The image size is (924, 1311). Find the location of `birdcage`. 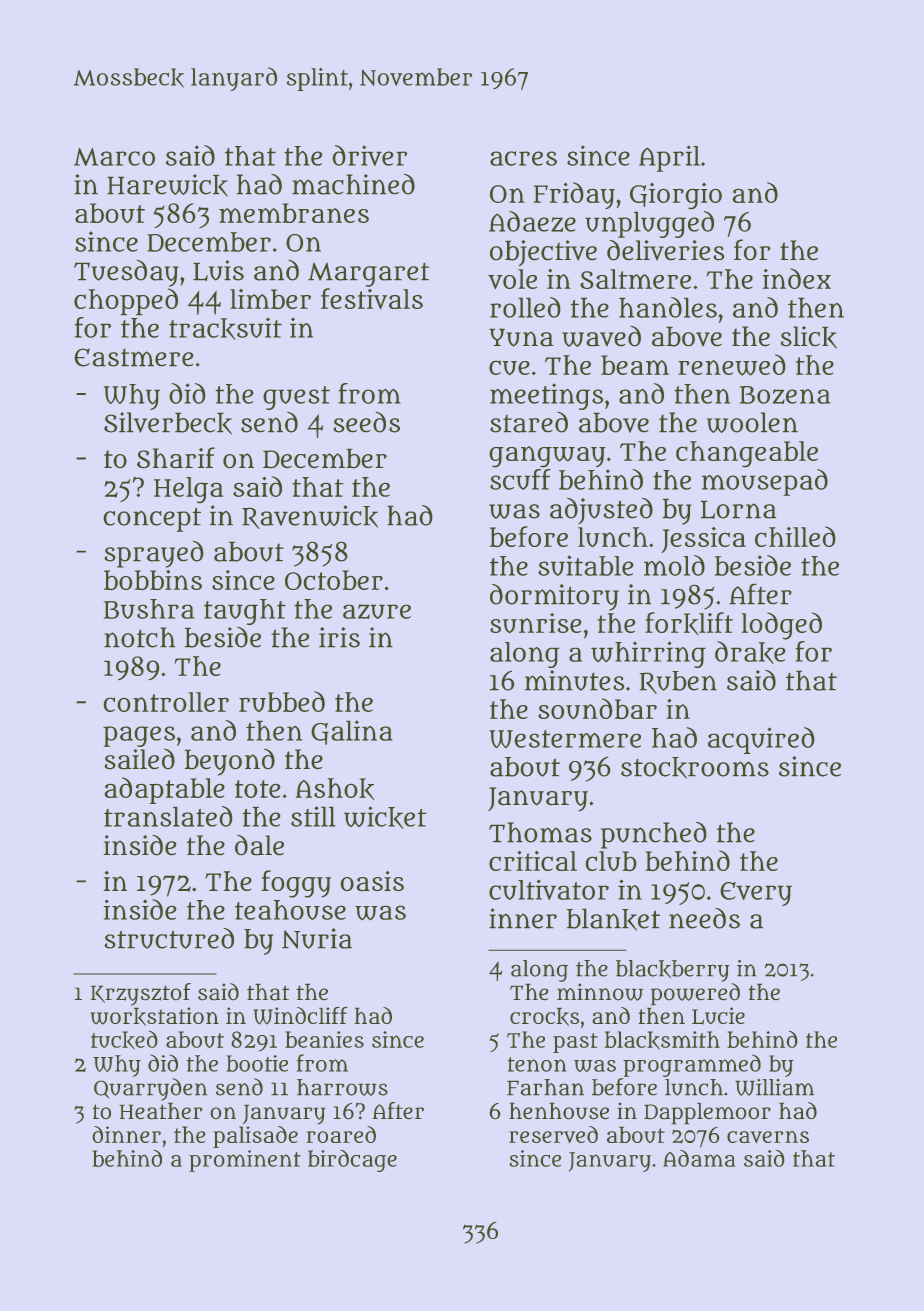

birdcage is located at coordinates (352, 1161).
